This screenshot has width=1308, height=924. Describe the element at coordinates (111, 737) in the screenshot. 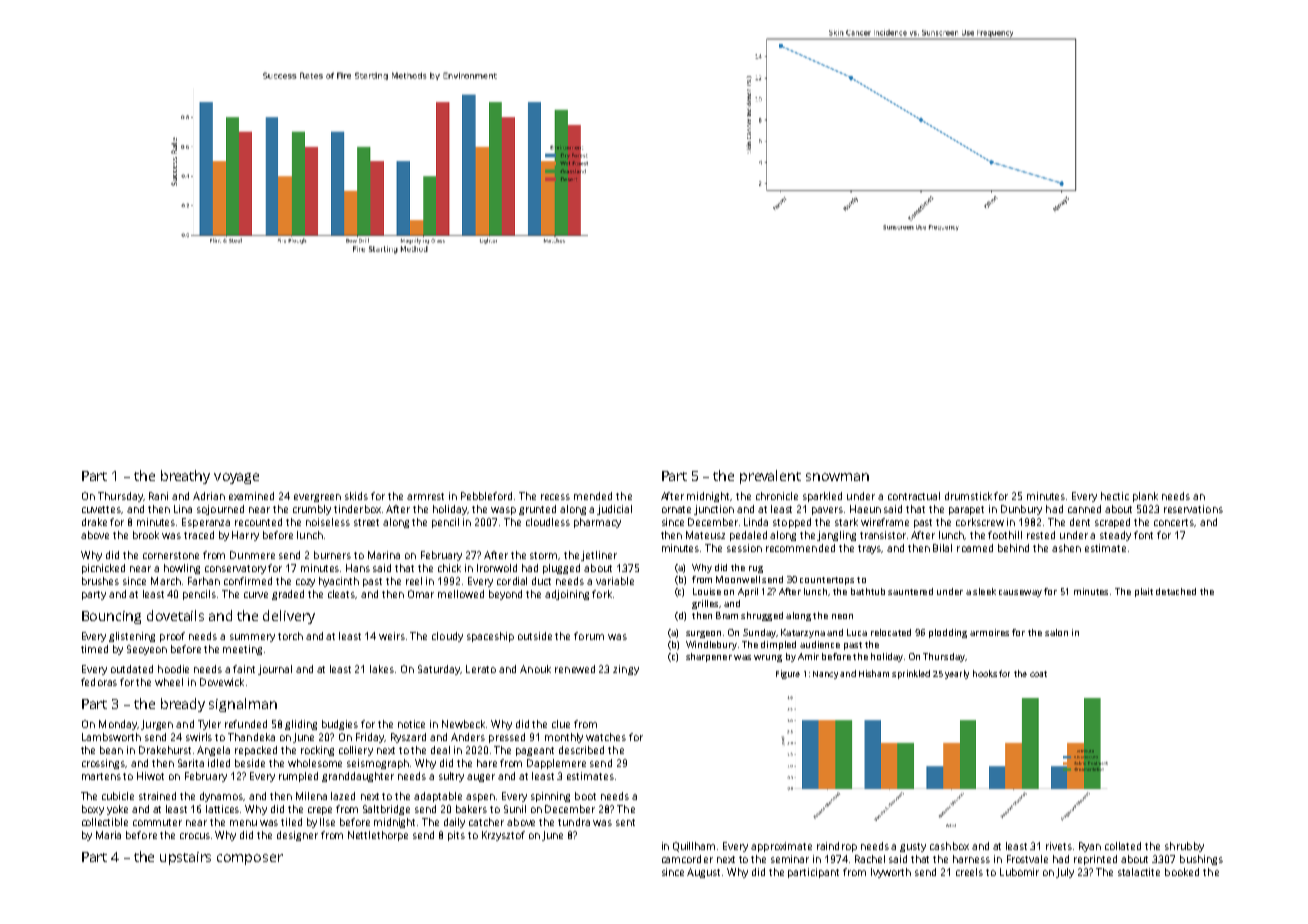

I see `Lambsworth` at that location.
